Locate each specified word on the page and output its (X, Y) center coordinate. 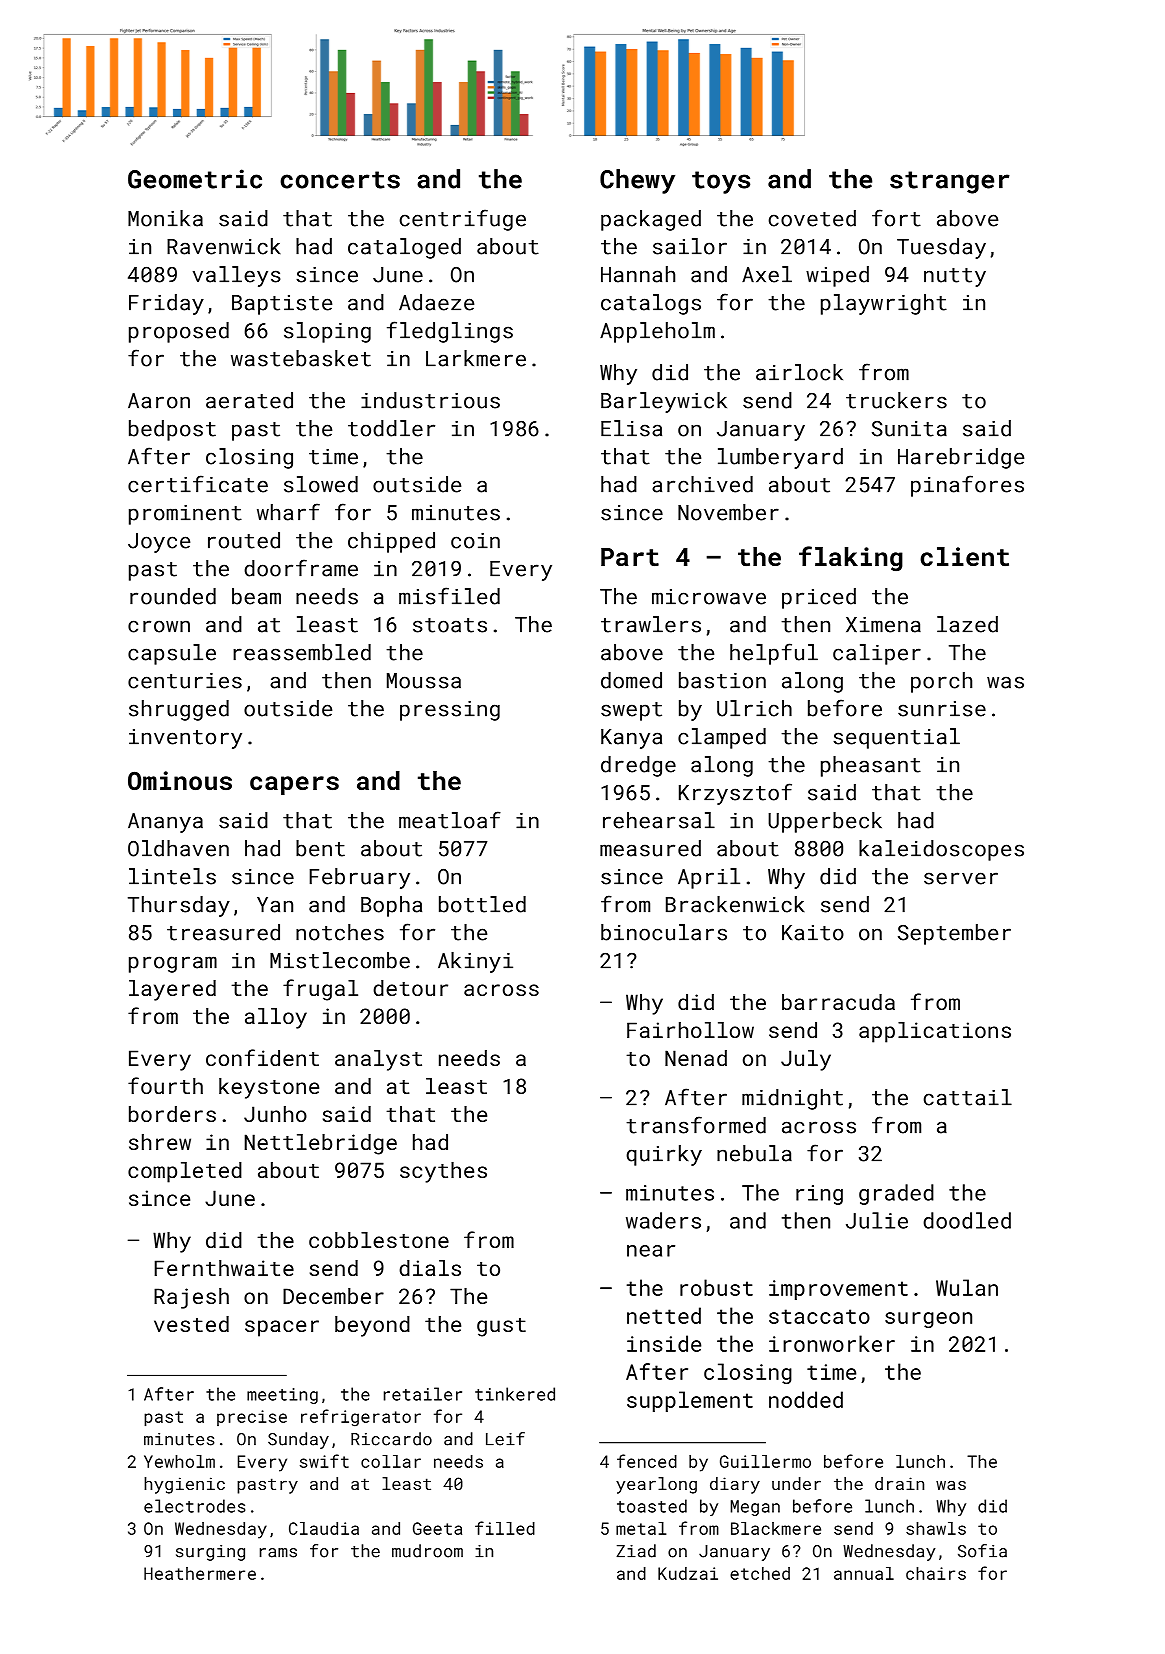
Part (630, 557)
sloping (327, 332)
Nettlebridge (321, 1144)
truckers (896, 400)
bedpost (172, 430)
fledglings (450, 332)
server (961, 878)
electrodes (194, 1506)
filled (505, 1528)
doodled (967, 1220)
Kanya (631, 739)
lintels (172, 876)
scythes (443, 1172)
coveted (812, 218)
